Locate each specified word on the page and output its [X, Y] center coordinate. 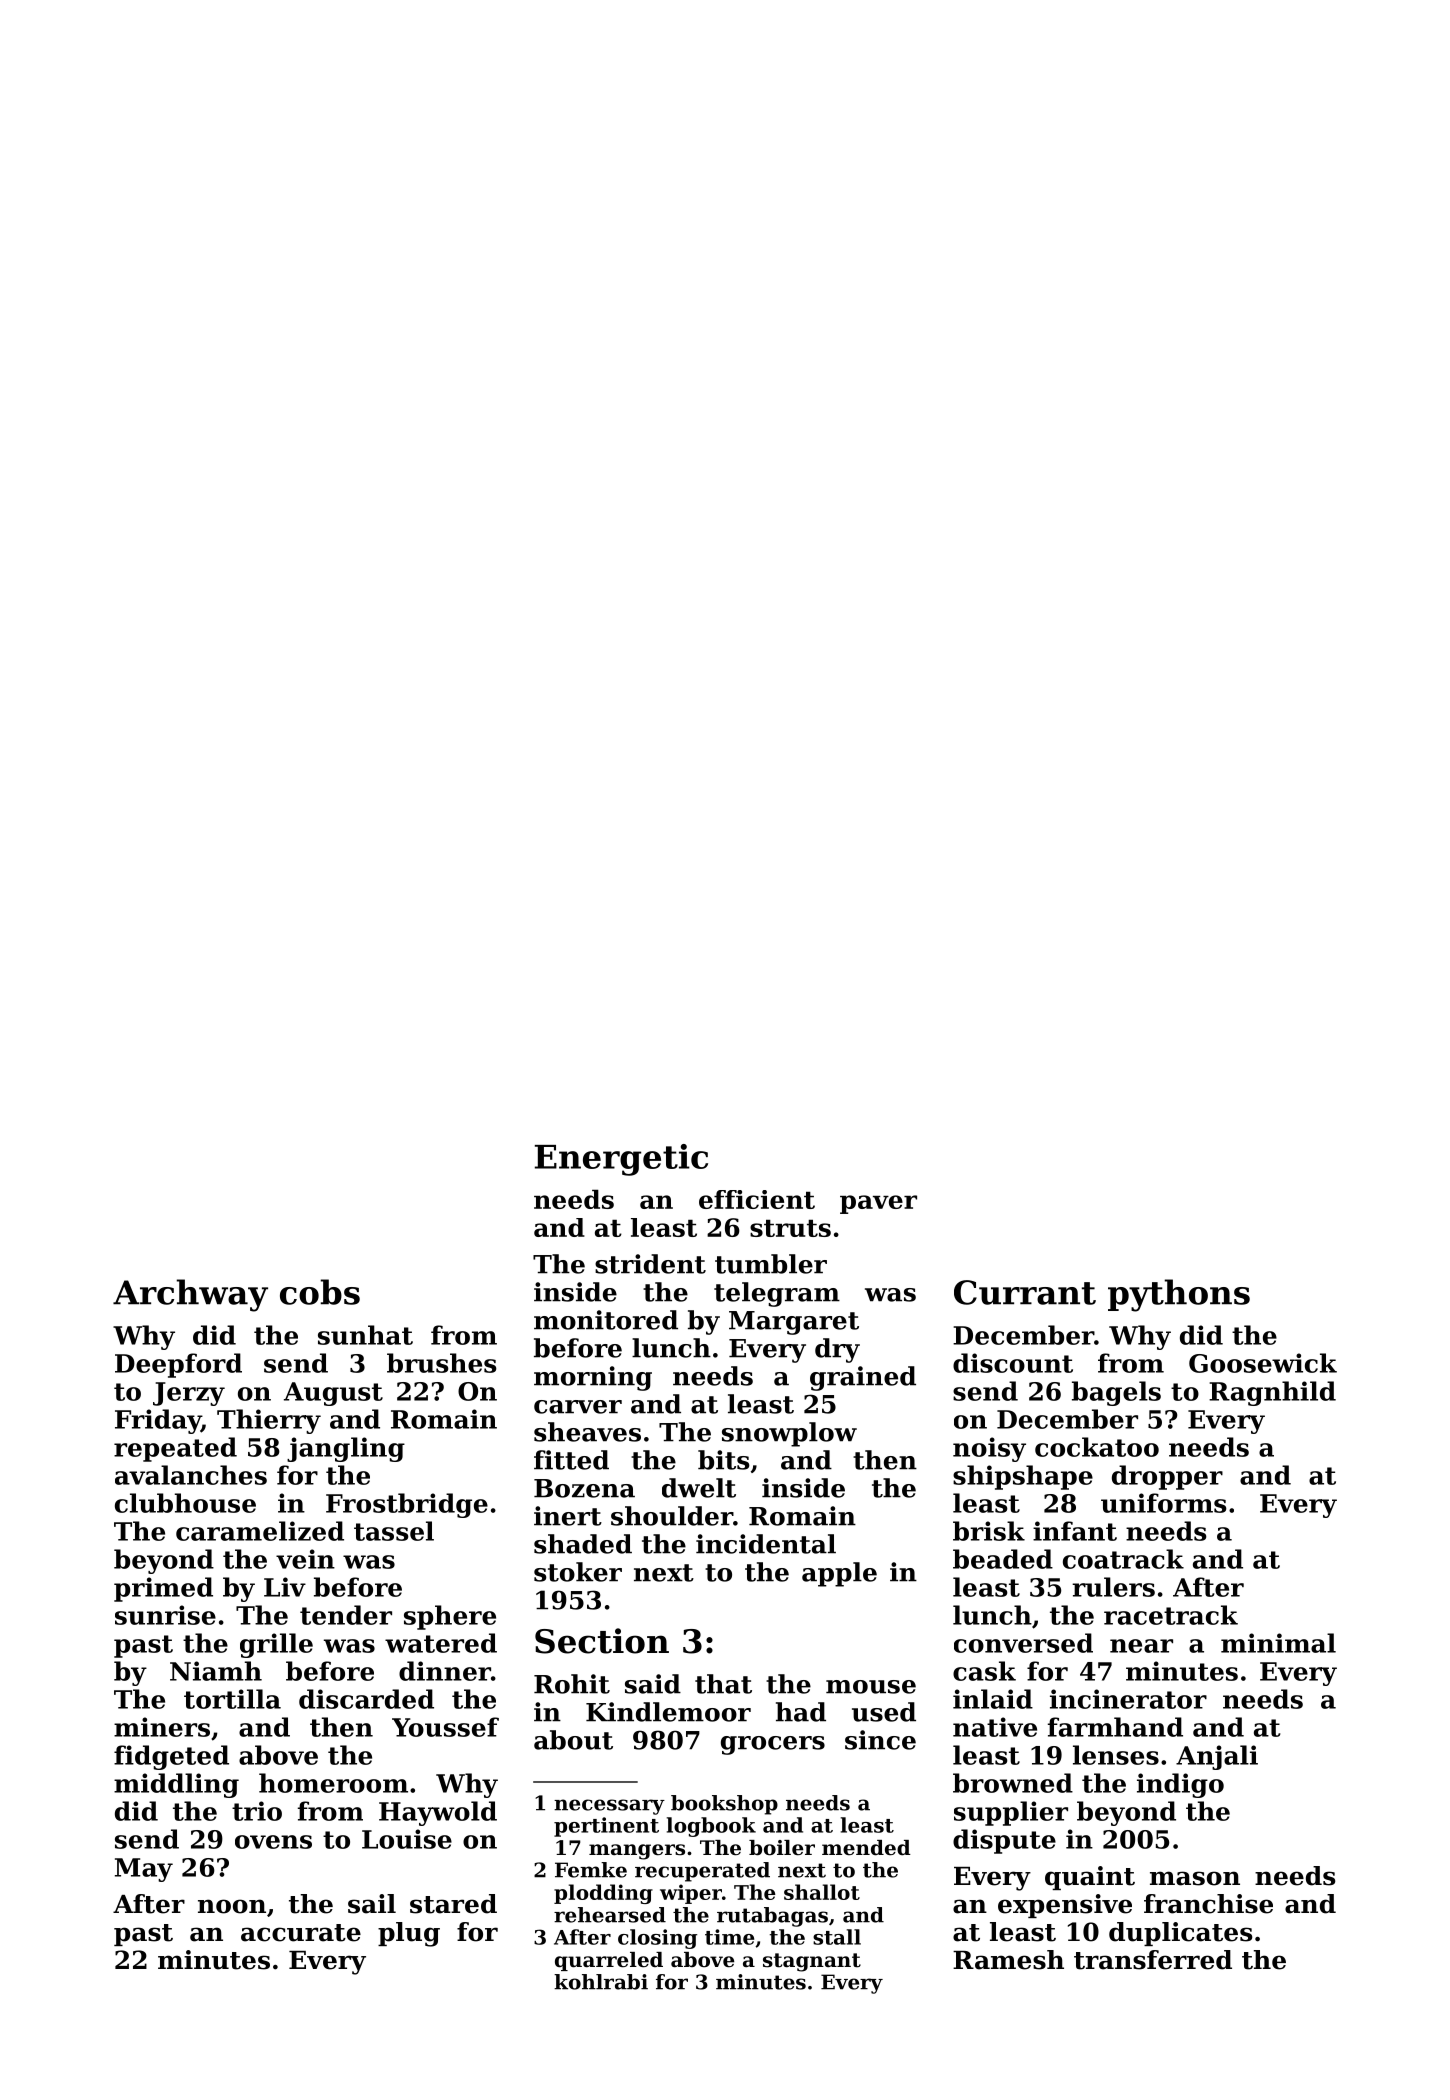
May [144, 1870]
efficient [757, 1199]
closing [657, 1939]
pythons [1179, 1295]
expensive [1065, 1906]
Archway [190, 1295]
